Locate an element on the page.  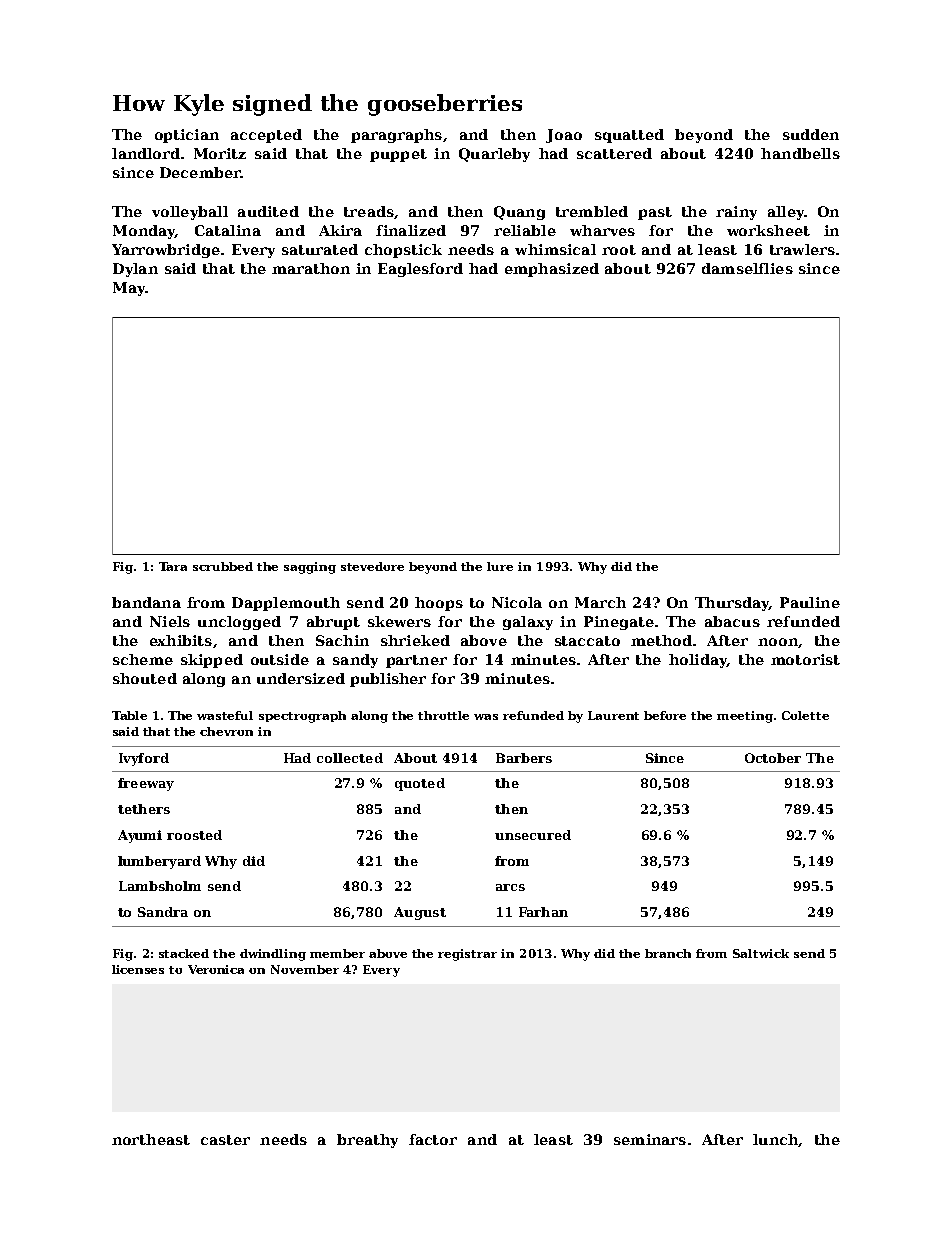
factor is located at coordinates (433, 1139).
